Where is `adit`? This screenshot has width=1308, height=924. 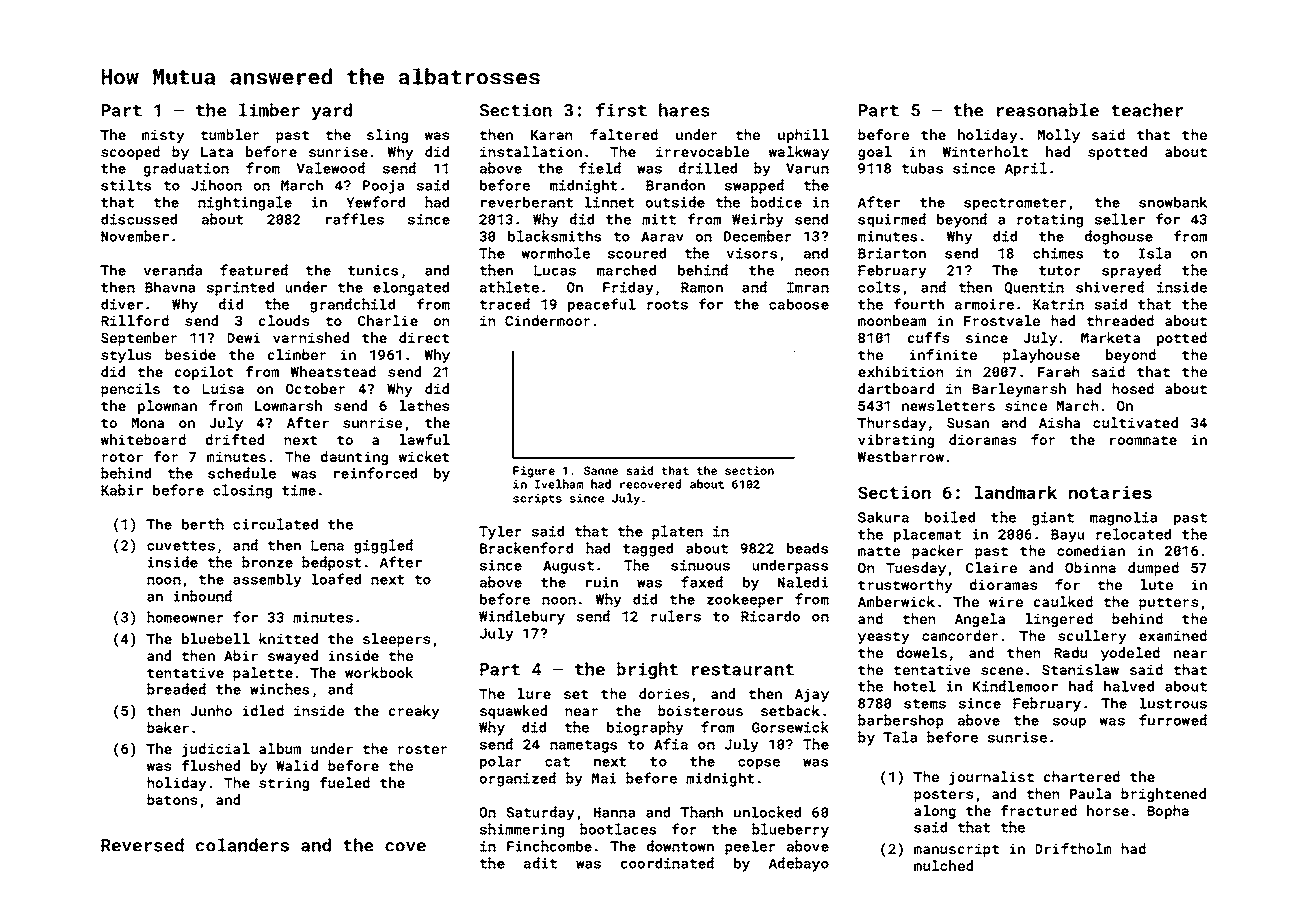 adit is located at coordinates (540, 863).
